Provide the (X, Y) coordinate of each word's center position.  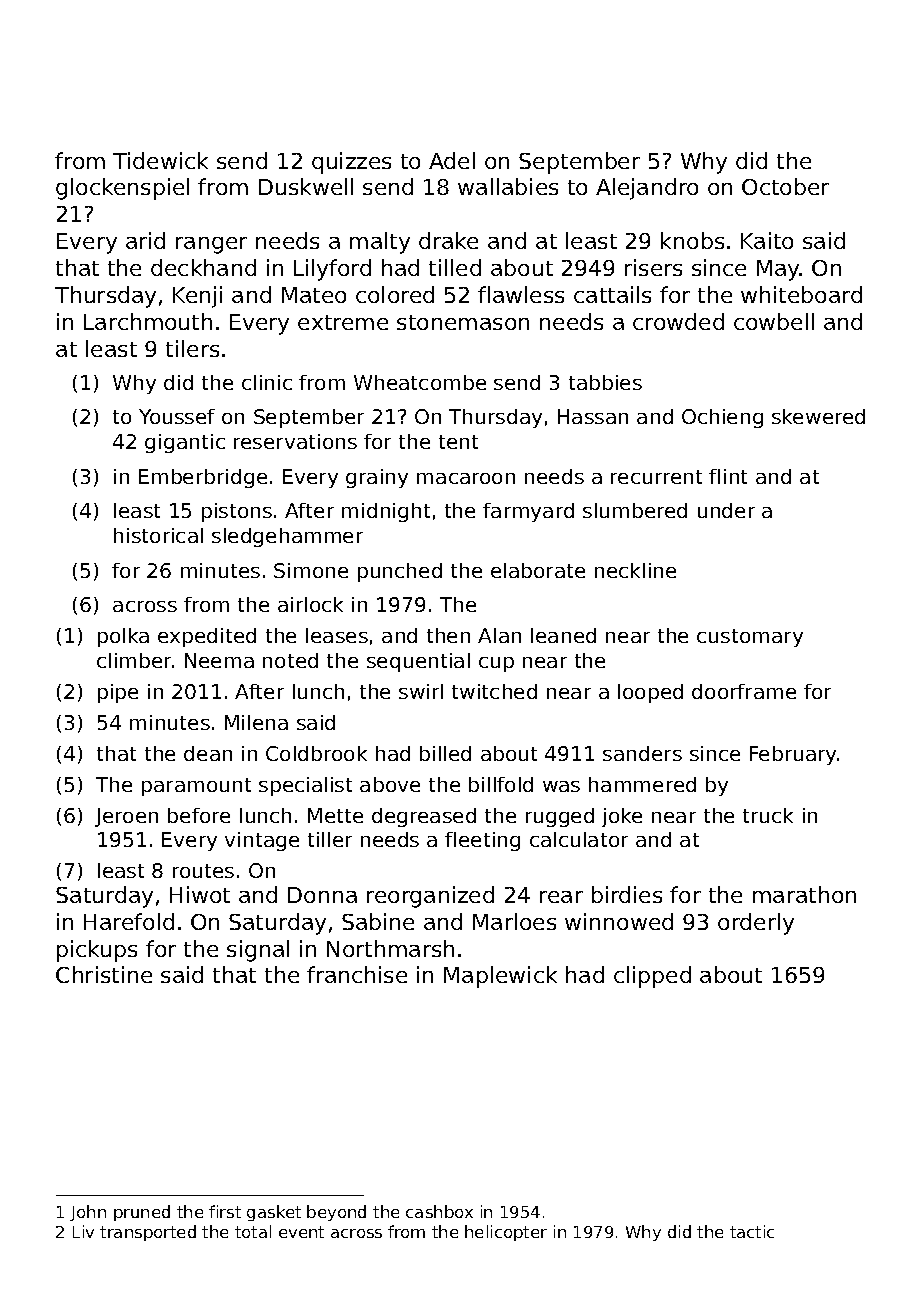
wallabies (508, 186)
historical (158, 535)
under (726, 510)
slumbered (635, 510)
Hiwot (200, 894)
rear (561, 897)
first (225, 1211)
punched (400, 572)
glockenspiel (122, 189)
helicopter (506, 1233)
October (785, 186)
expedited (207, 637)
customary (750, 638)
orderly (756, 924)
